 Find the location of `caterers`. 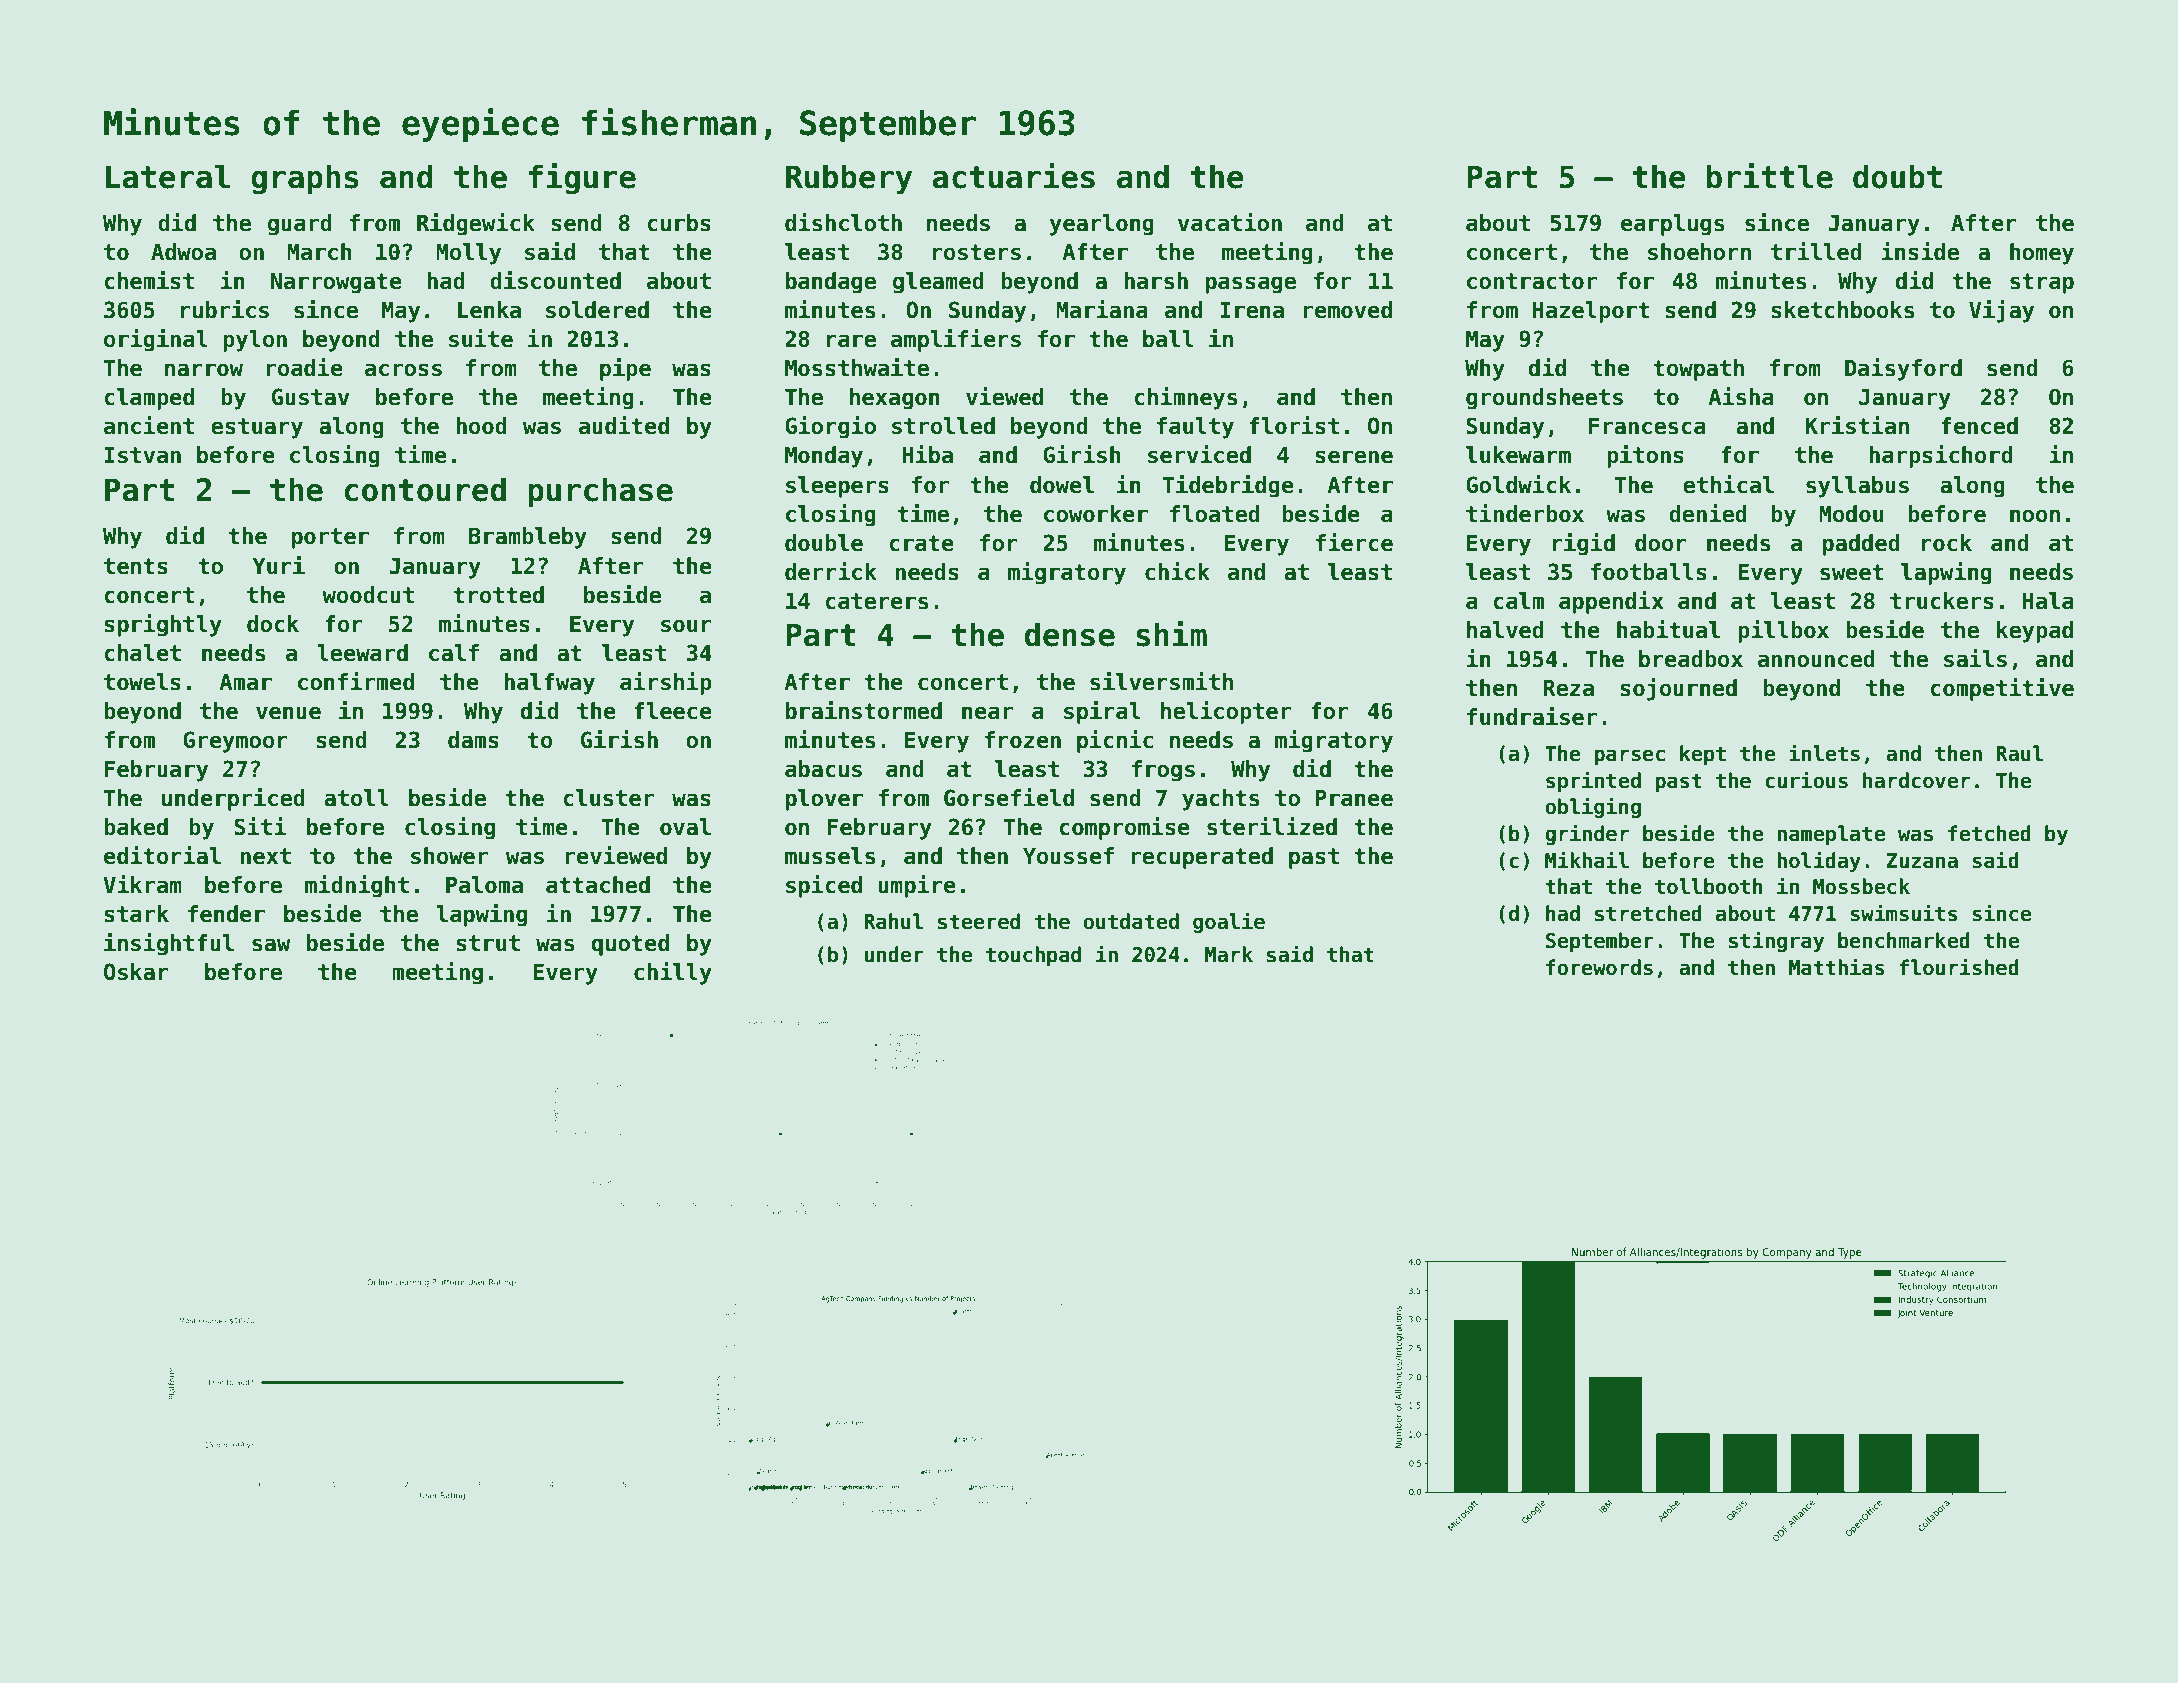

caterers is located at coordinates (876, 601).
